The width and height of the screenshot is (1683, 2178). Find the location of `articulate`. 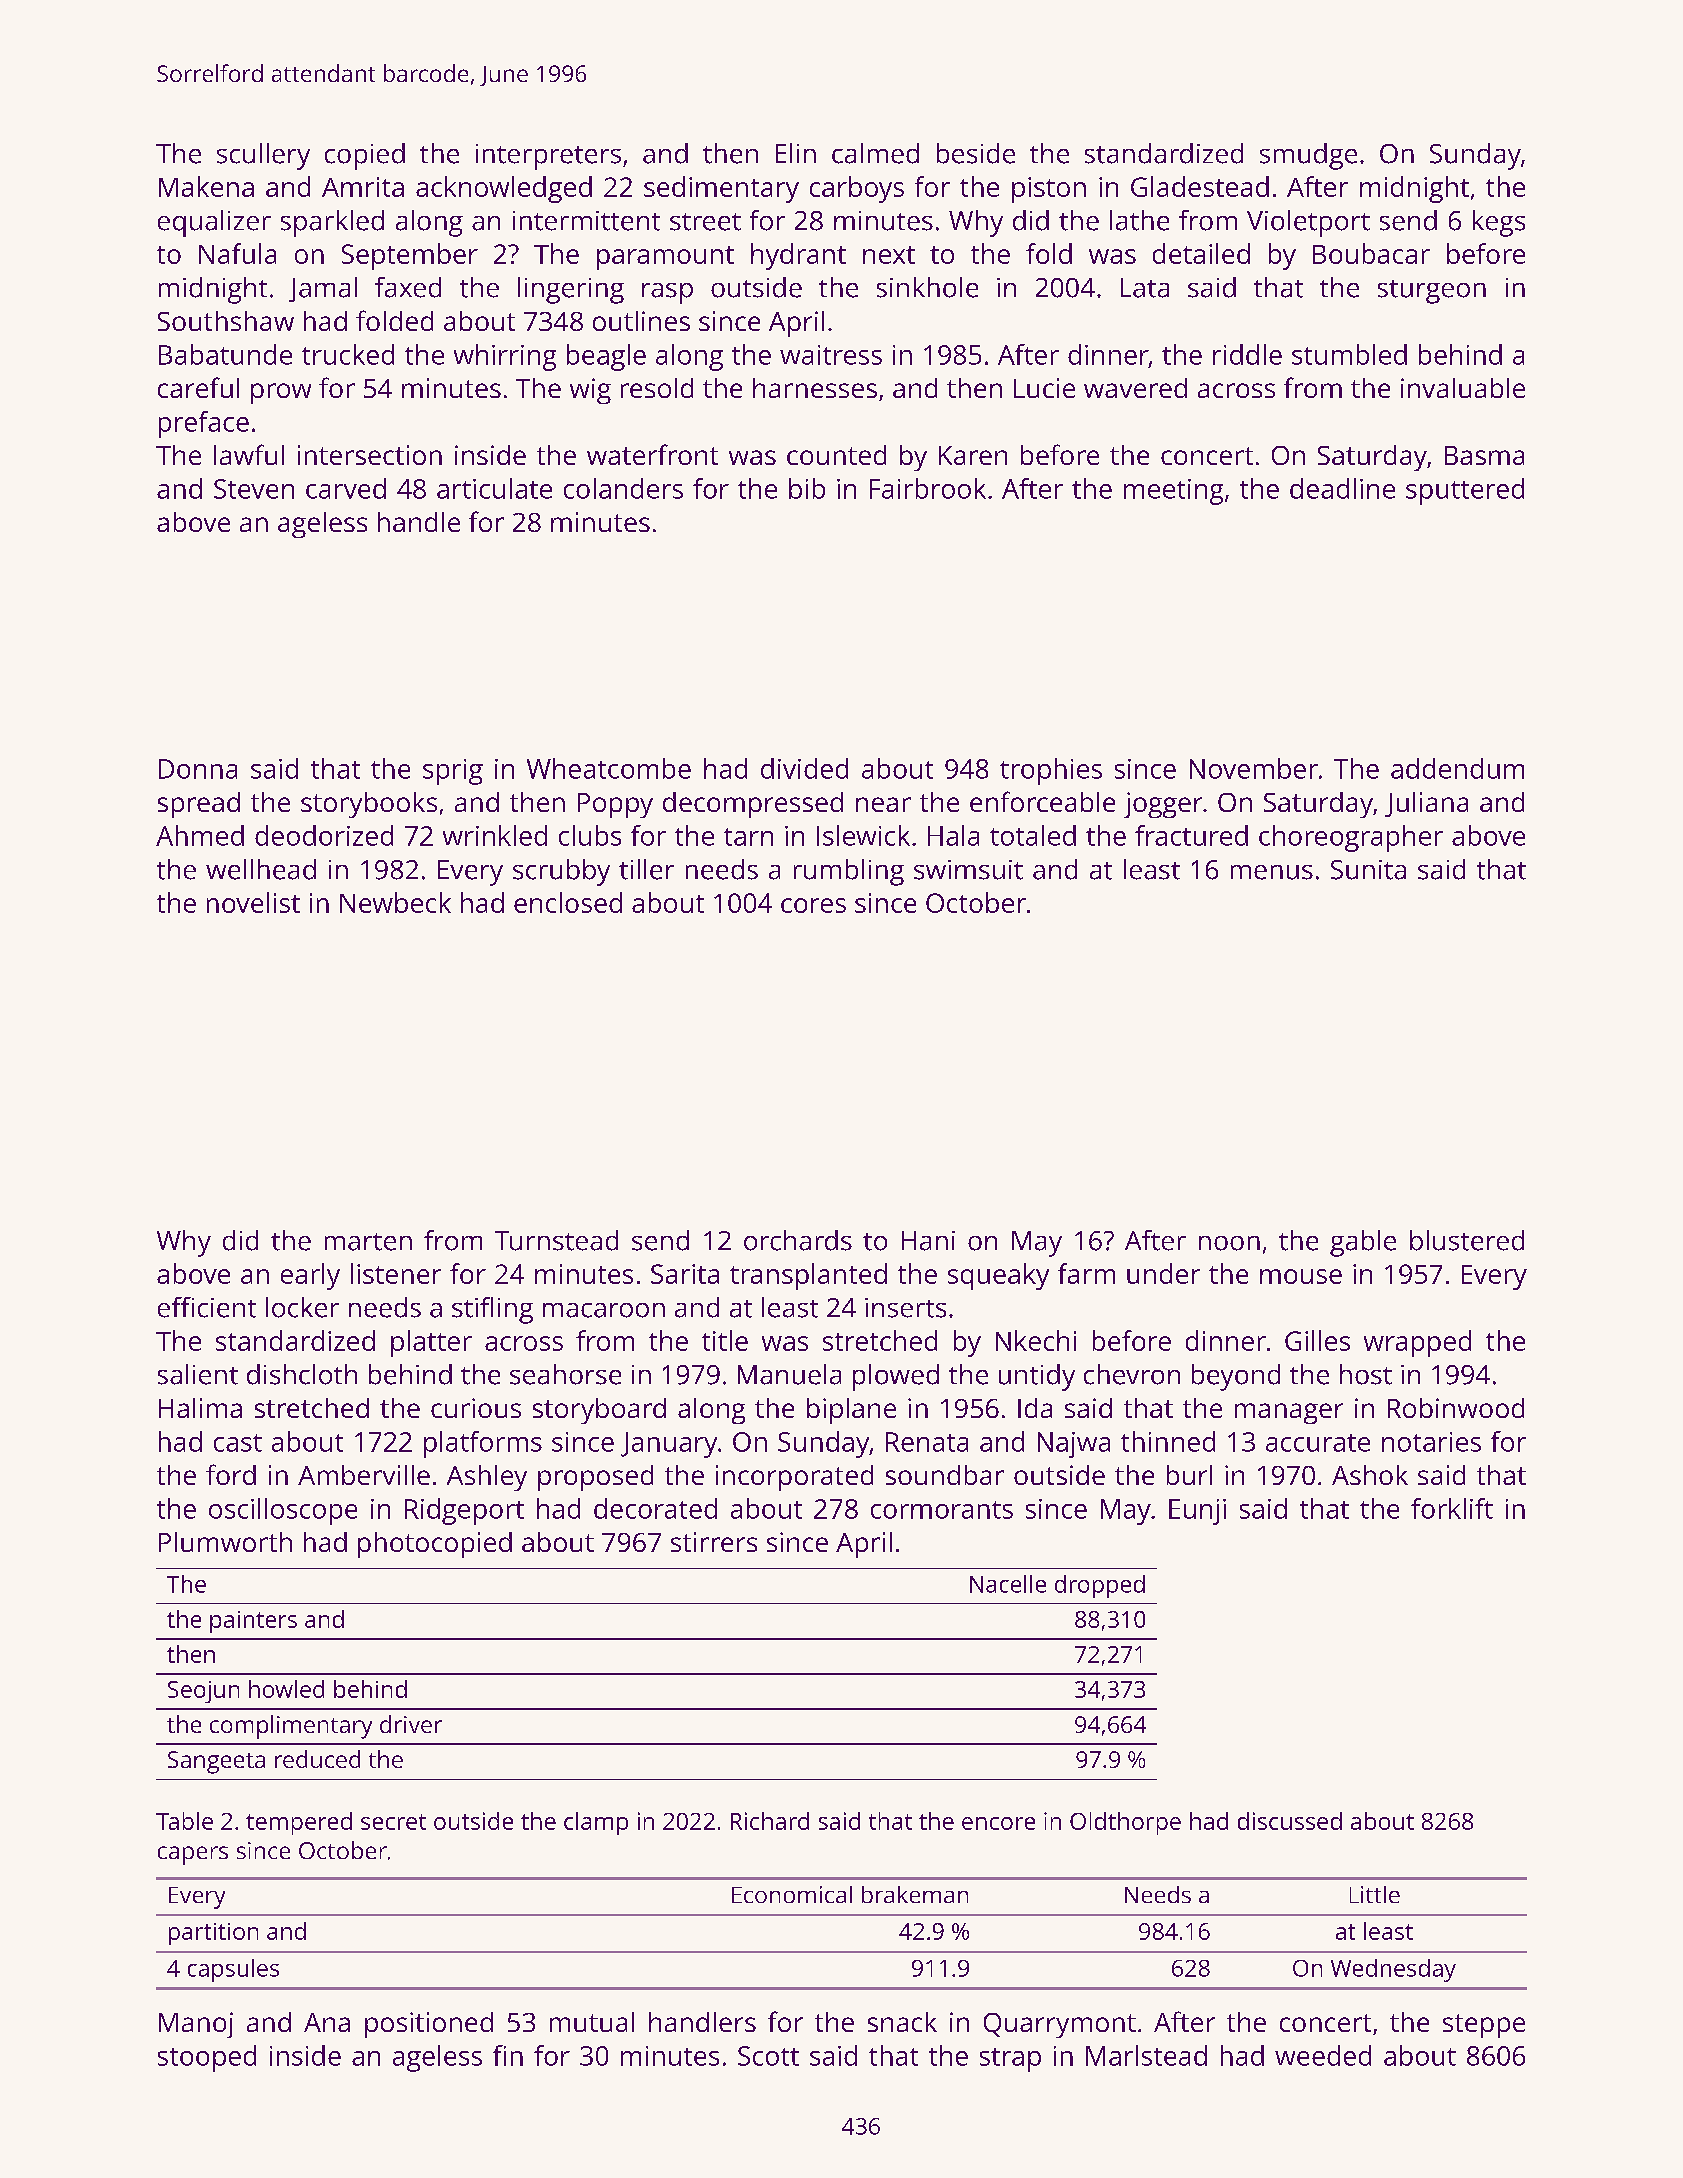

articulate is located at coordinates (494, 488).
